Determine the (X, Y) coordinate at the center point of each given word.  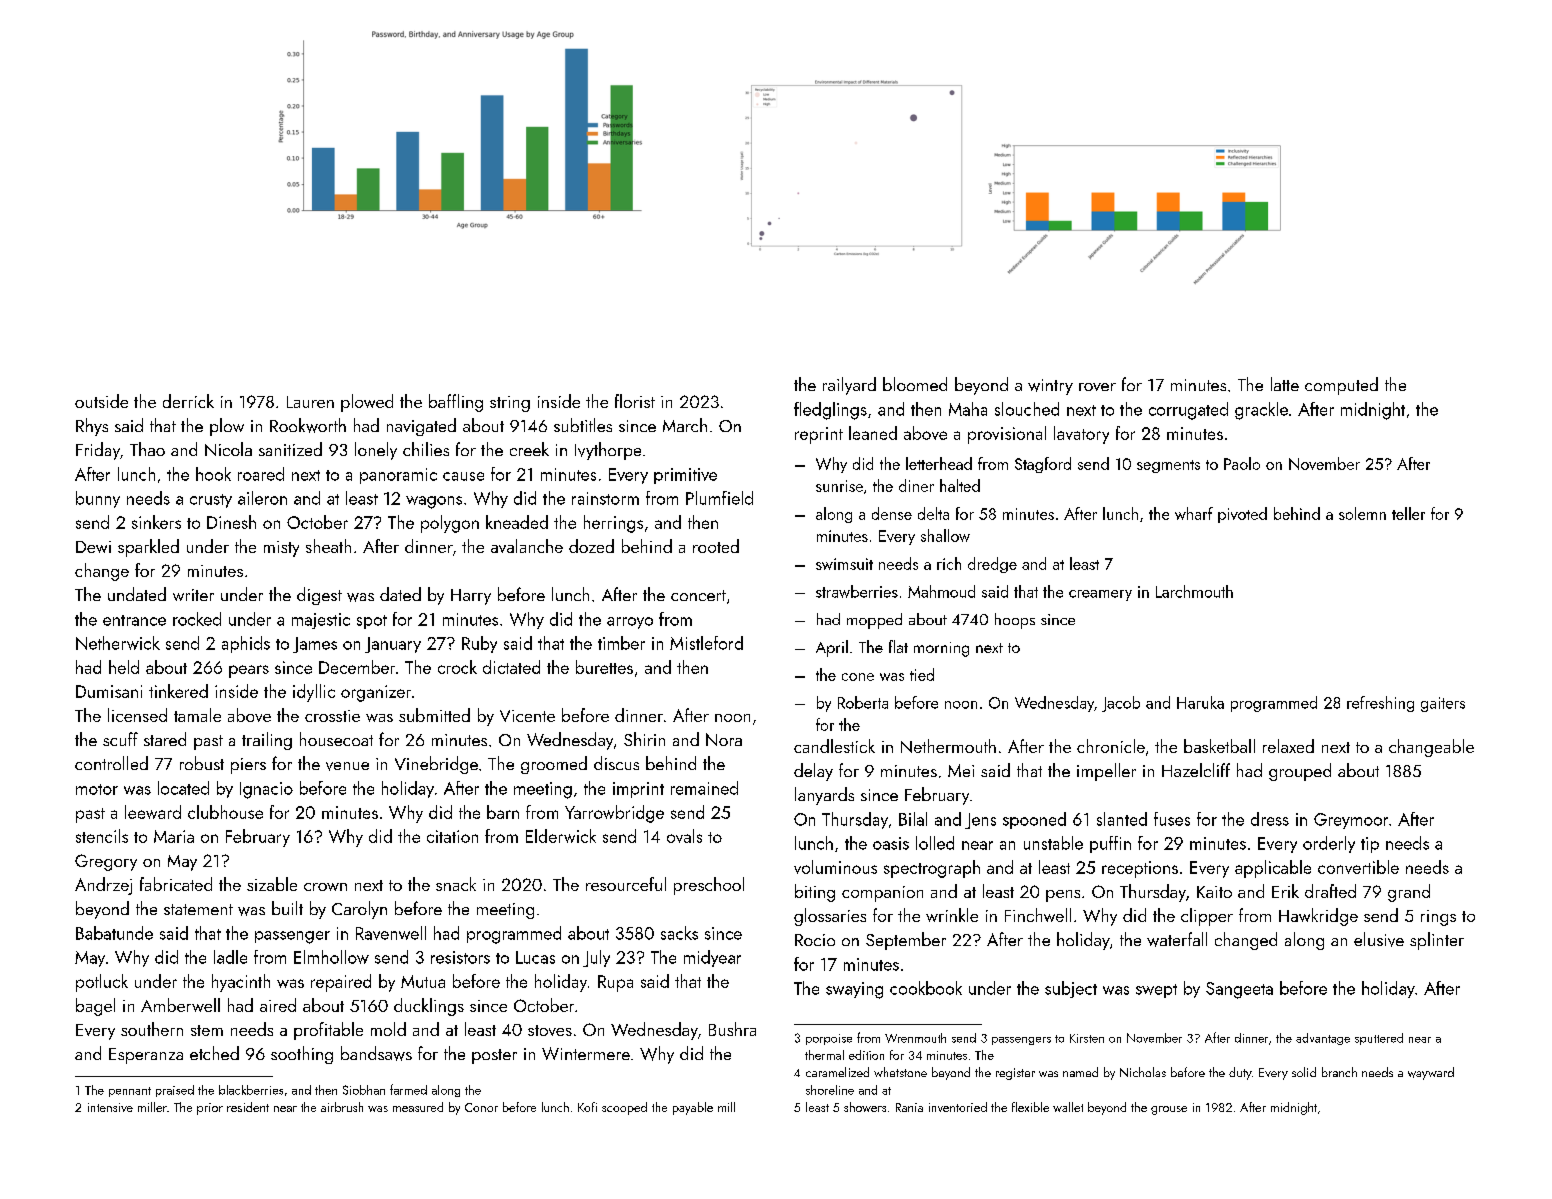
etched (214, 1053)
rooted (716, 546)
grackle (1261, 411)
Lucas (535, 957)
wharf (1194, 513)
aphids (246, 644)
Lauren (310, 402)
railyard (849, 386)
